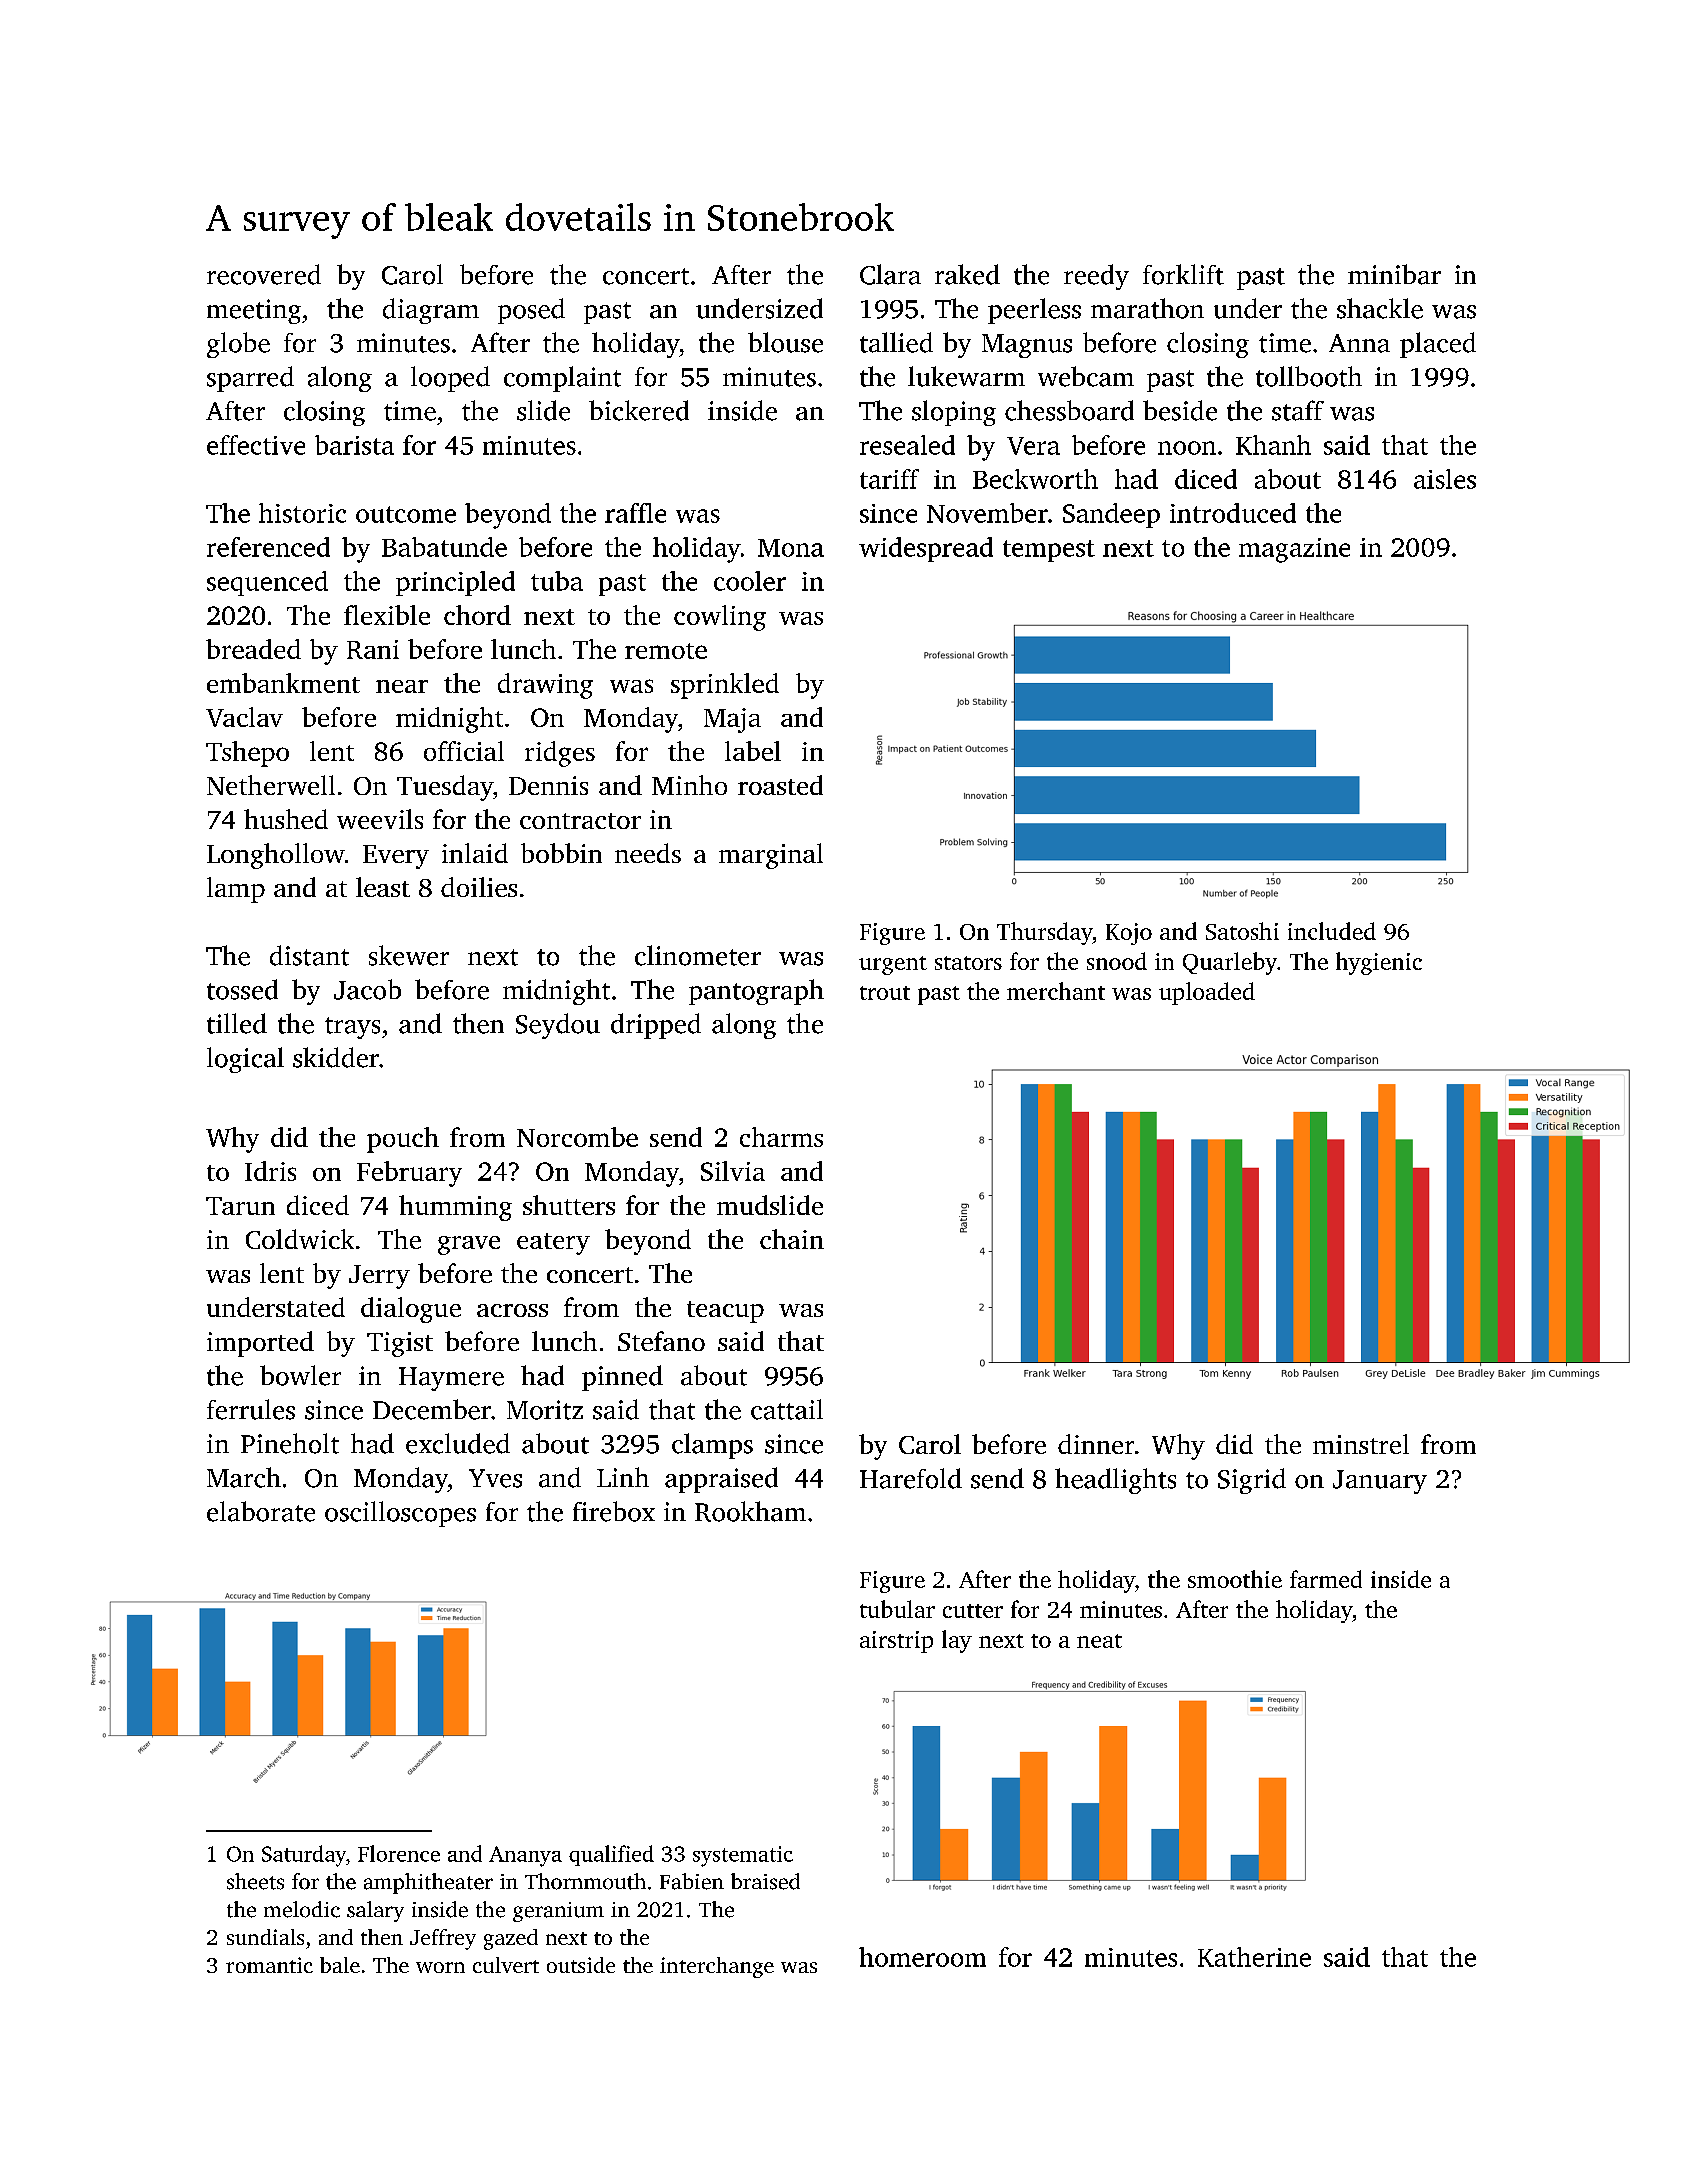  What do you see at coordinates (1207, 993) in the document?
I see `uploaded` at bounding box center [1207, 993].
